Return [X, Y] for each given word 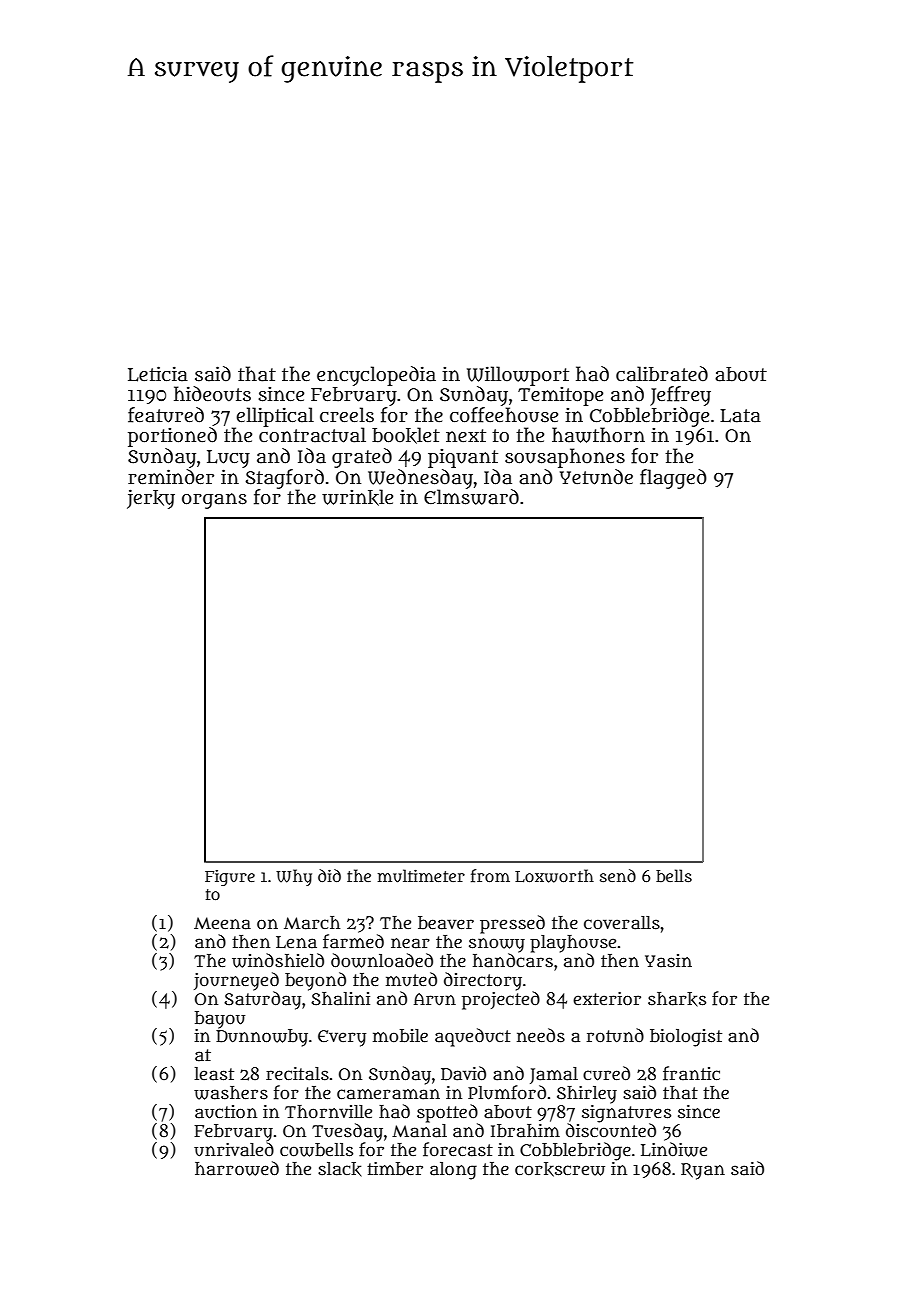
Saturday [262, 1000]
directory [483, 981]
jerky [151, 499]
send [618, 875]
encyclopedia [376, 376]
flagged [673, 479]
